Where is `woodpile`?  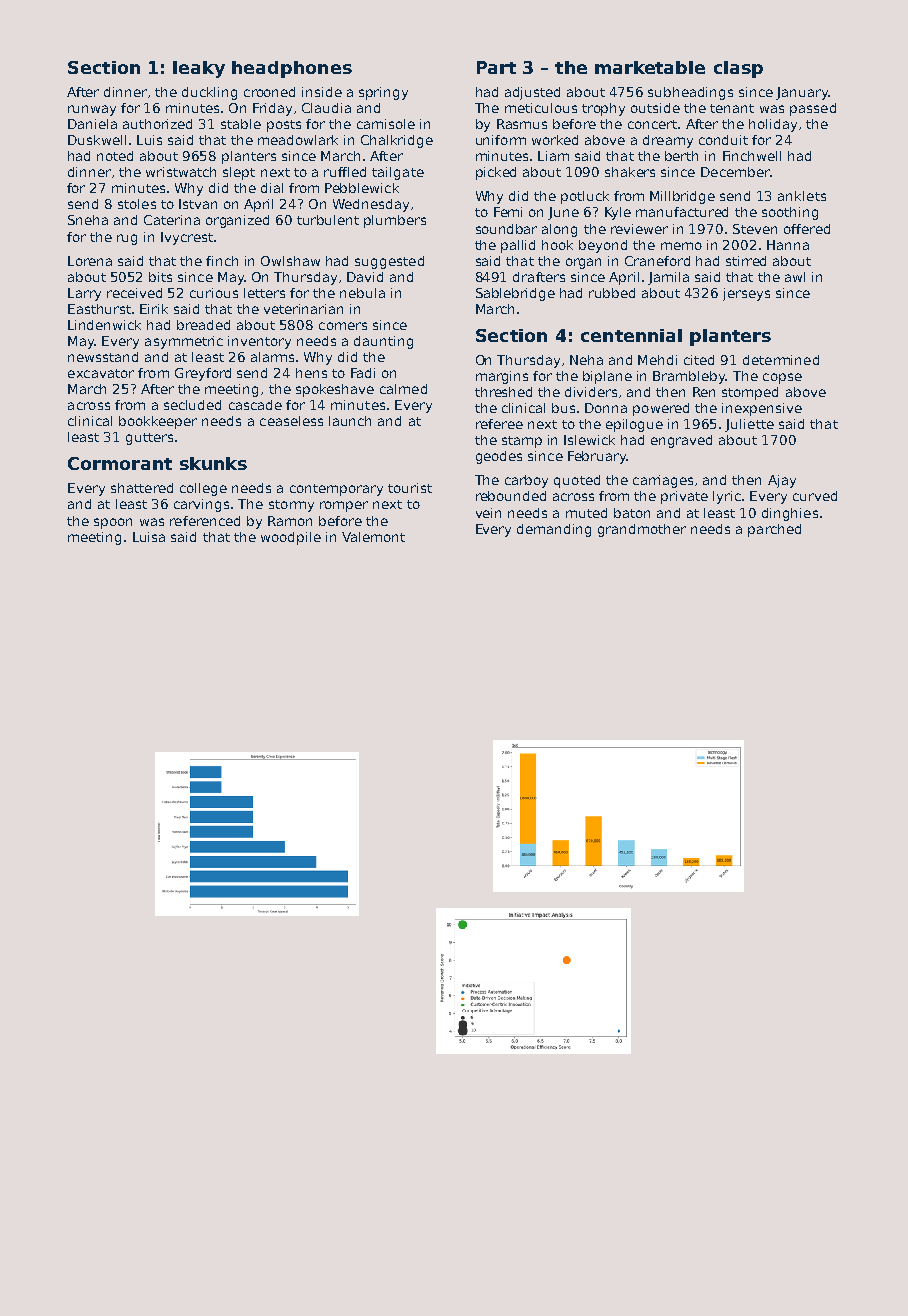
woodpile is located at coordinates (291, 538).
